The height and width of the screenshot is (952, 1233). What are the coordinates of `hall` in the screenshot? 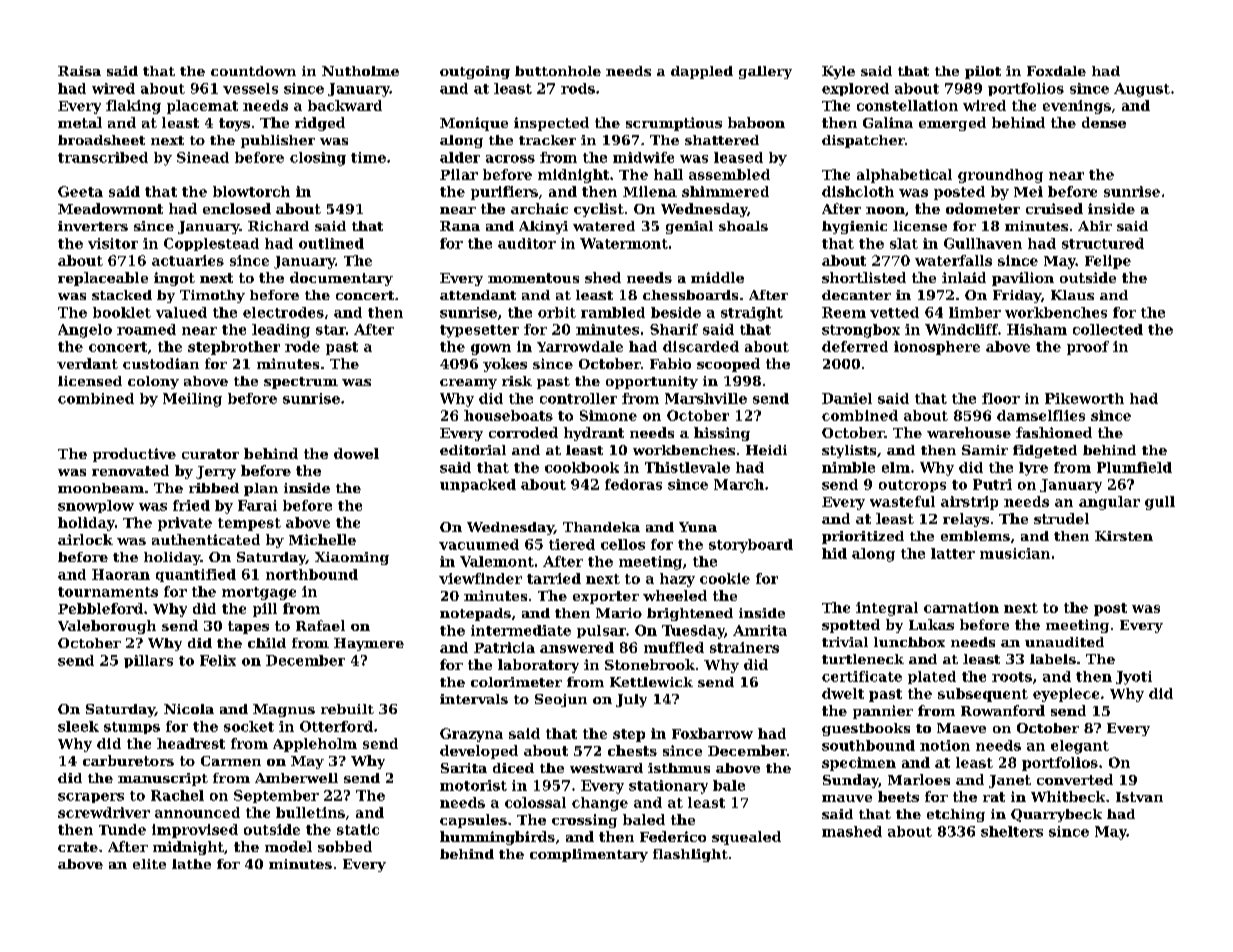 It's located at (668, 174).
